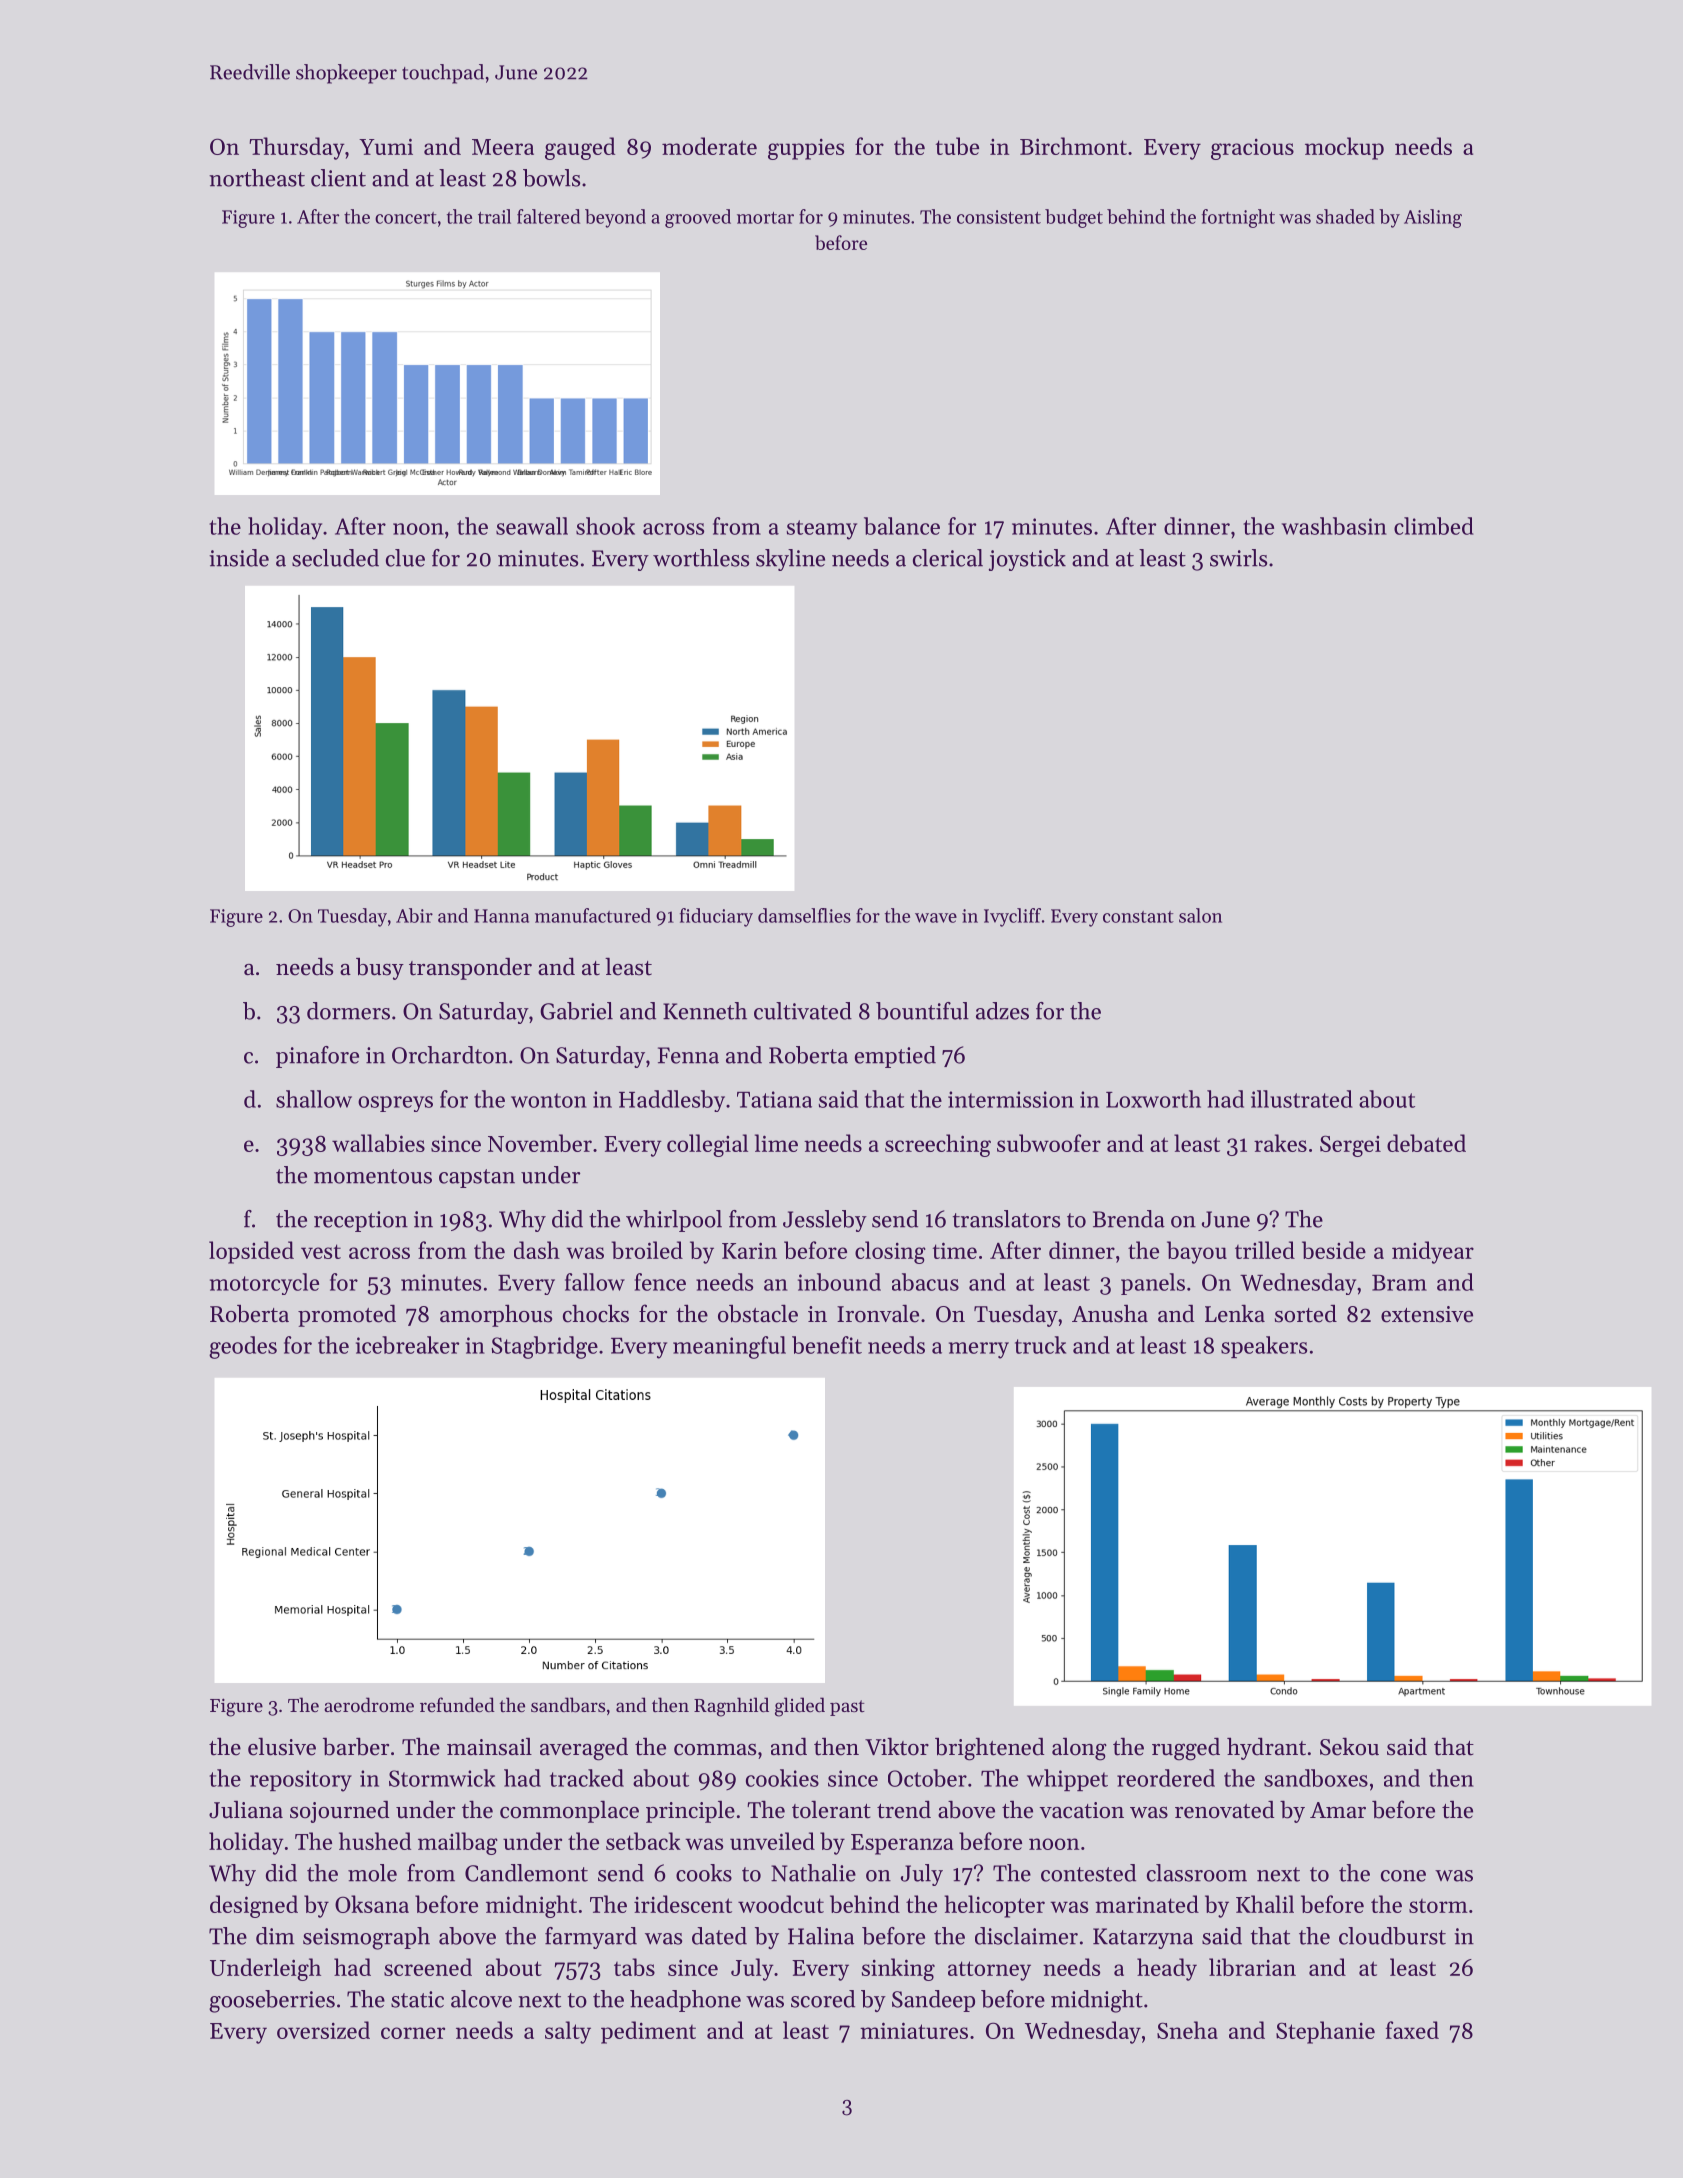 The image size is (1683, 2178). I want to click on extensive, so click(1427, 1314).
